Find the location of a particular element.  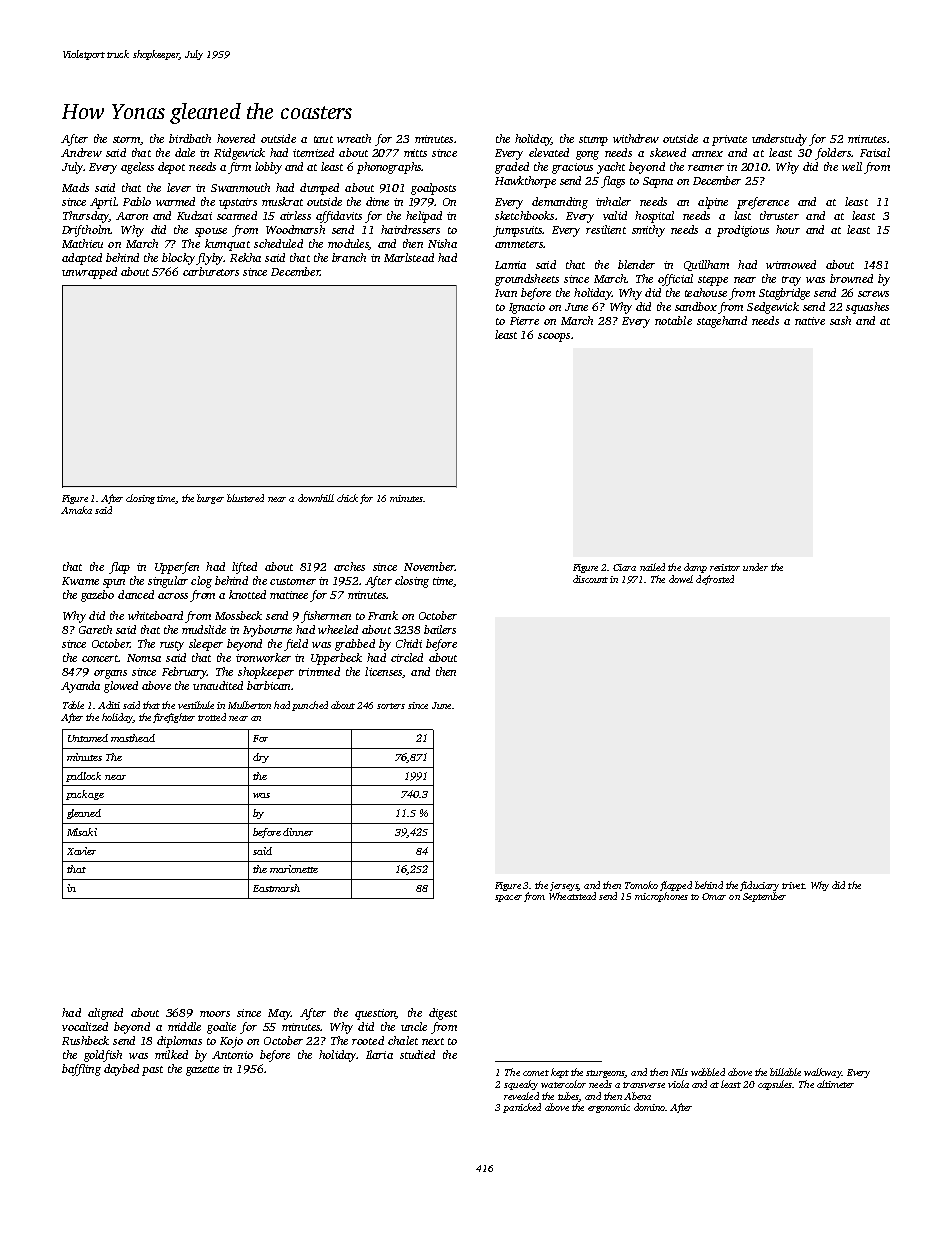

panicked is located at coordinates (522, 1108).
